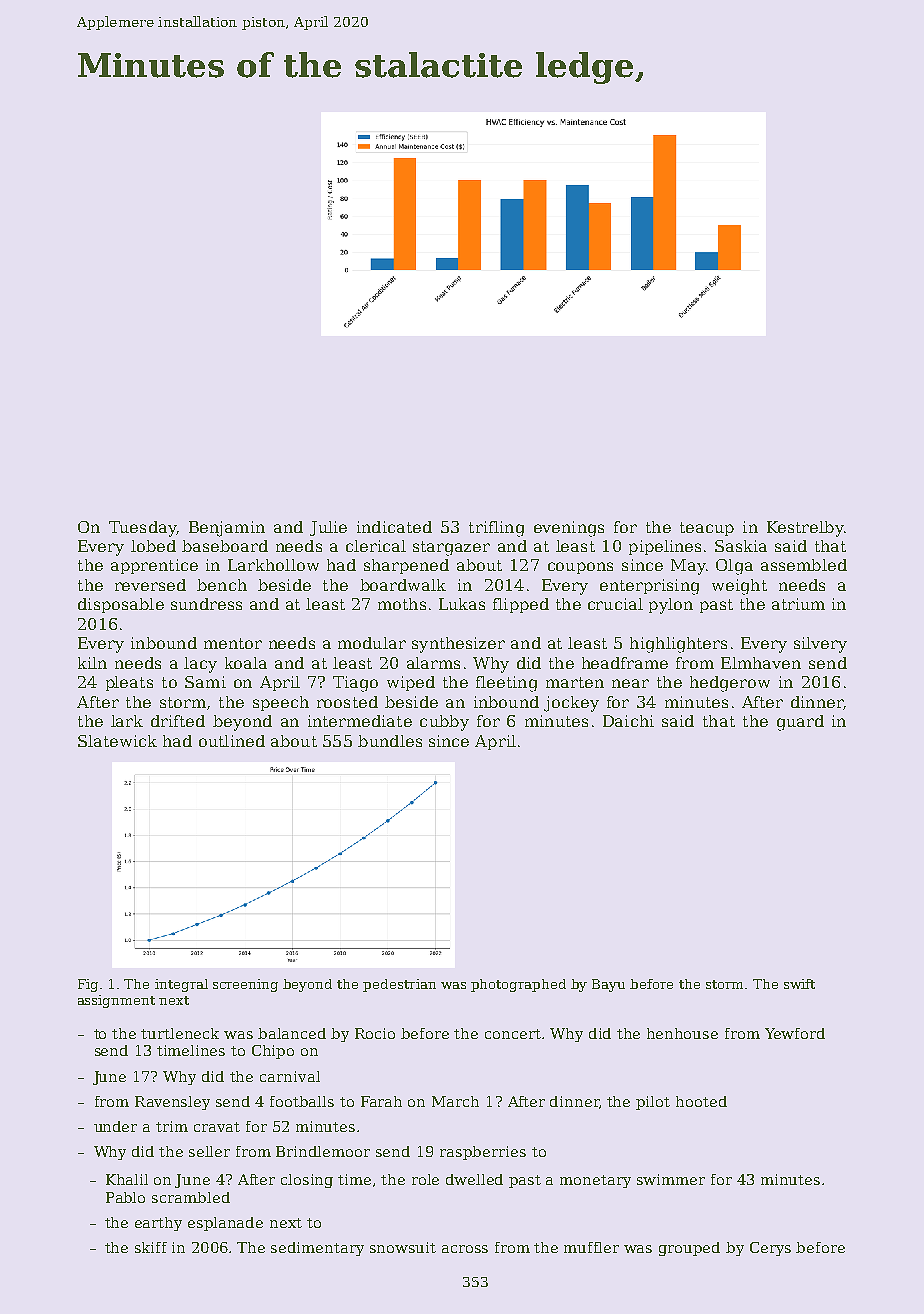  What do you see at coordinates (628, 721) in the image?
I see `Daichi` at bounding box center [628, 721].
